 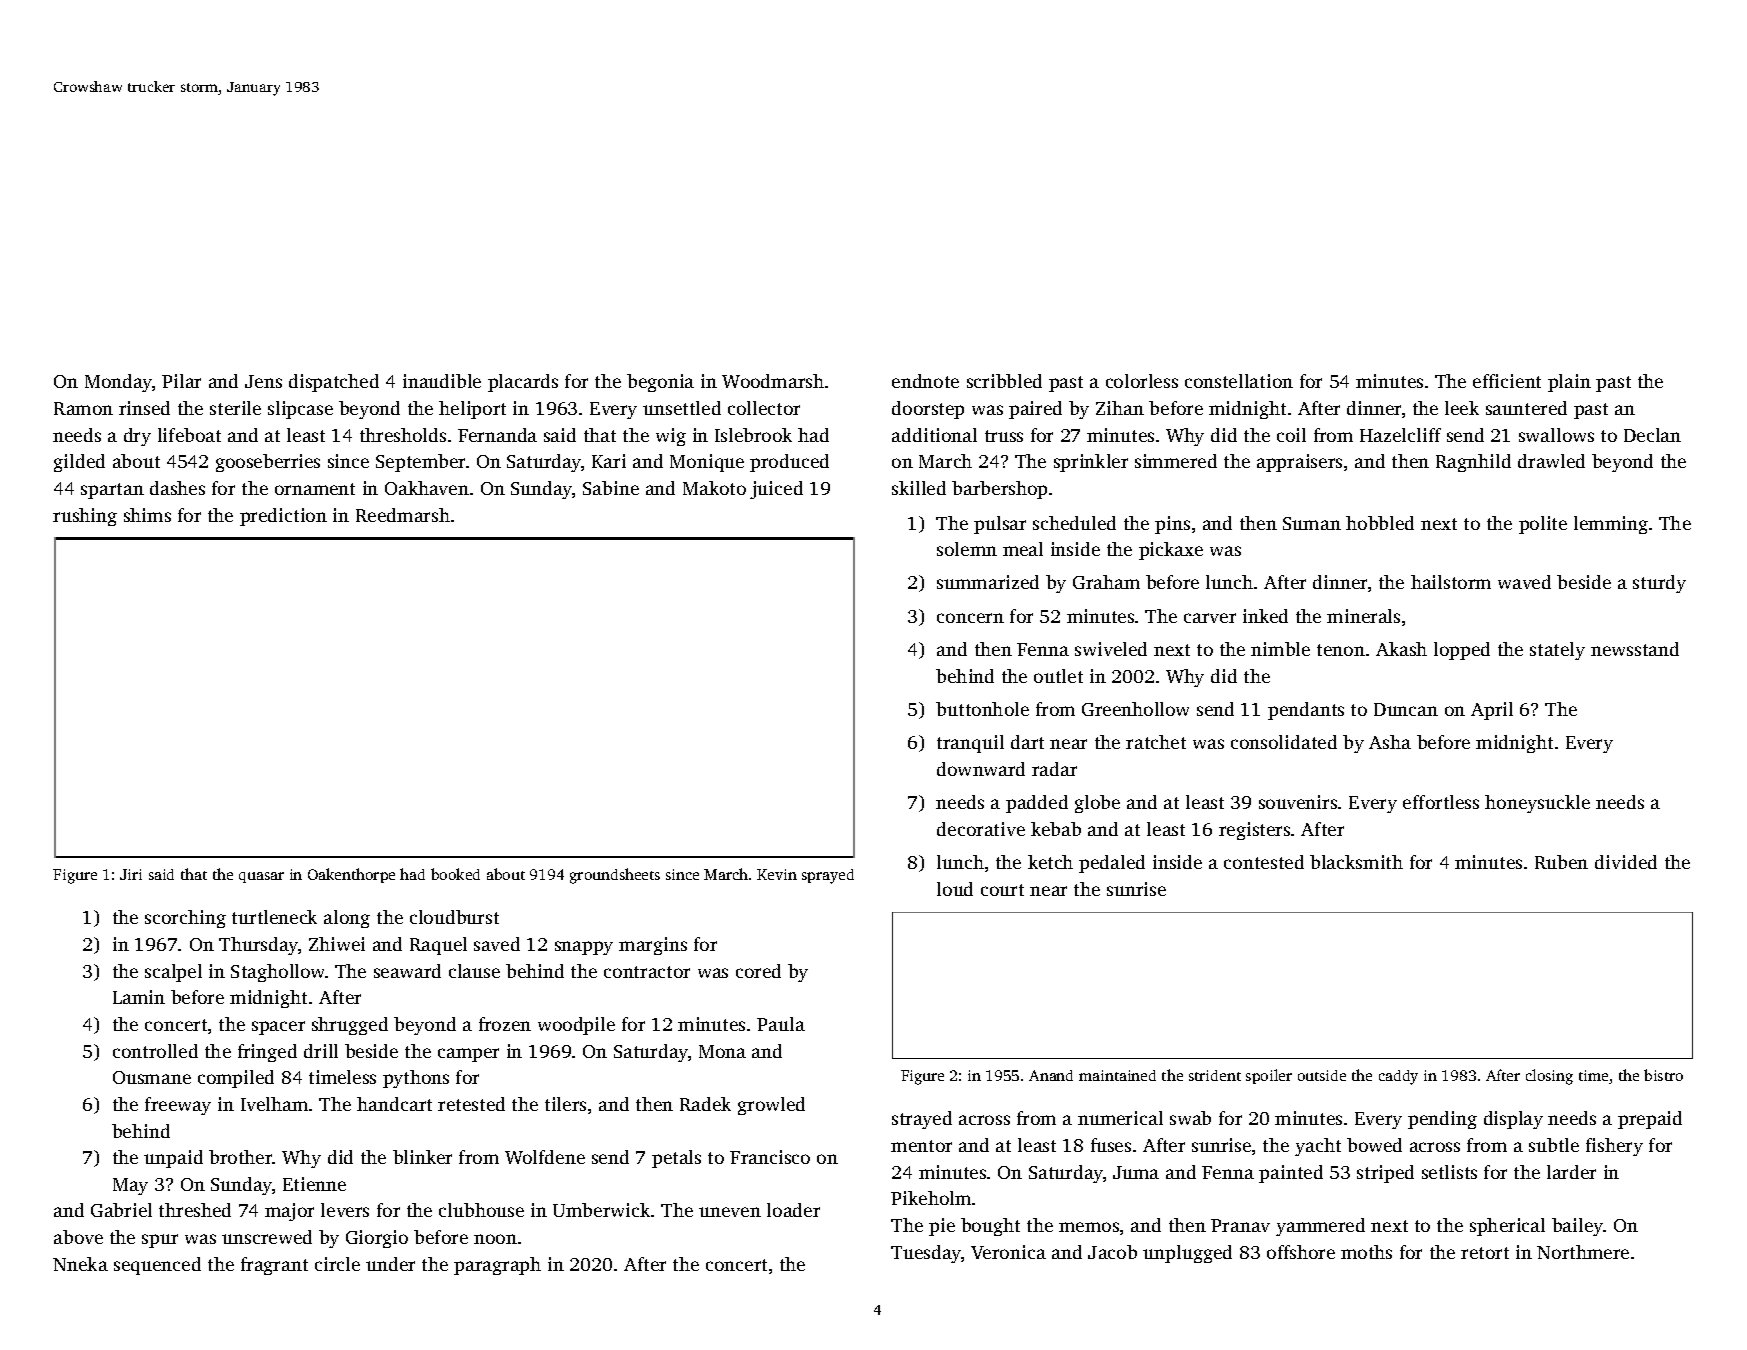 What do you see at coordinates (722, 1051) in the image?
I see `Mona` at bounding box center [722, 1051].
